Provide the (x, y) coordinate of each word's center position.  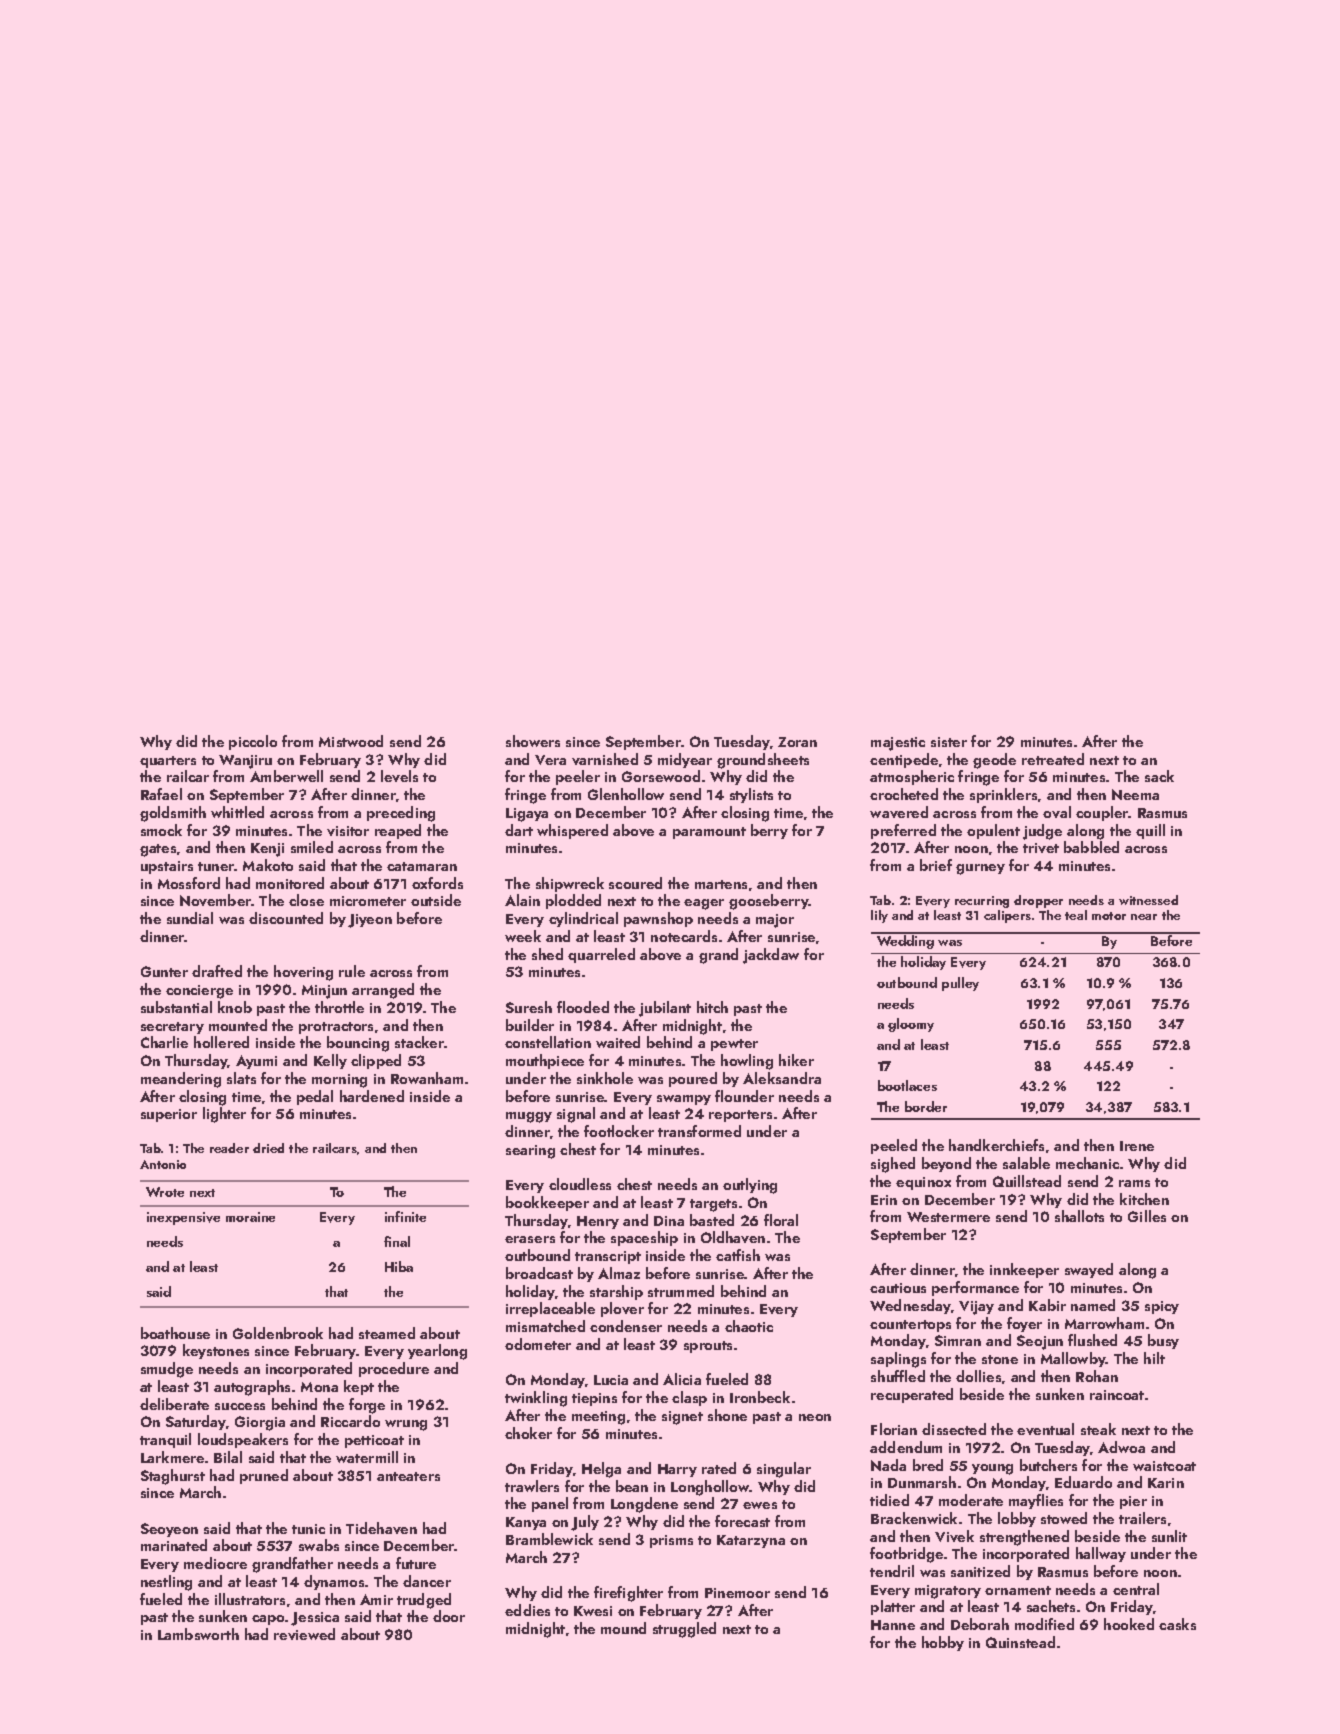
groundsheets (763, 761)
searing (530, 1152)
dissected (954, 1429)
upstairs (167, 867)
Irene (1137, 1146)
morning (339, 1081)
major (775, 921)
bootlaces (907, 1085)
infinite (405, 1216)
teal (1076, 915)
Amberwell (286, 776)
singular (784, 1470)
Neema (1135, 794)
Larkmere (172, 1457)
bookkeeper (547, 1203)
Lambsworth (198, 1634)
